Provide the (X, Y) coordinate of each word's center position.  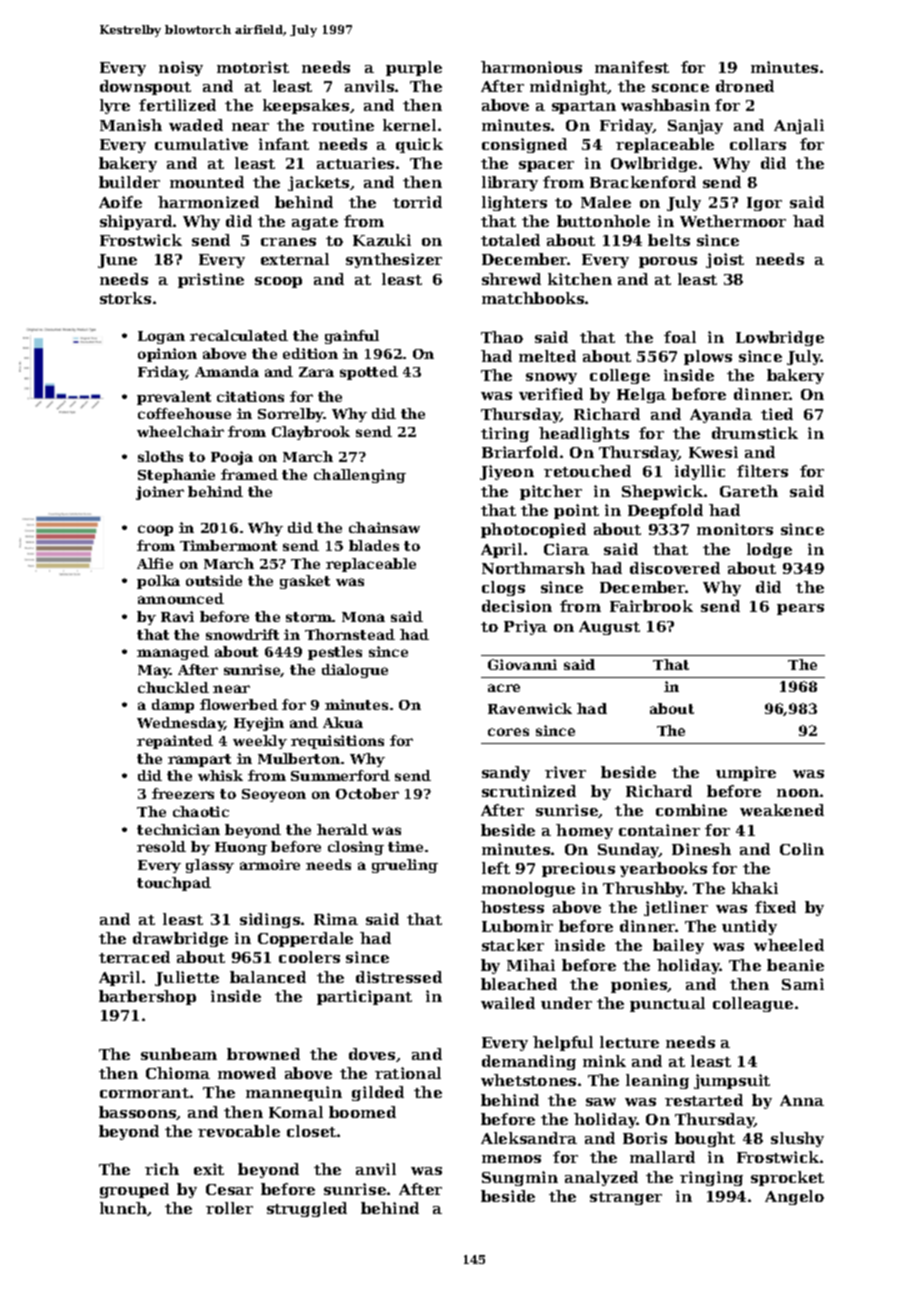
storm (309, 617)
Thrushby (644, 889)
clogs (503, 588)
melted (547, 356)
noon (798, 793)
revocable (239, 1131)
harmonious (531, 67)
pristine (211, 280)
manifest (632, 67)
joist (725, 260)
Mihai (531, 965)
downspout (145, 87)
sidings (270, 920)
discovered (675, 568)
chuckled (173, 687)
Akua (343, 722)
